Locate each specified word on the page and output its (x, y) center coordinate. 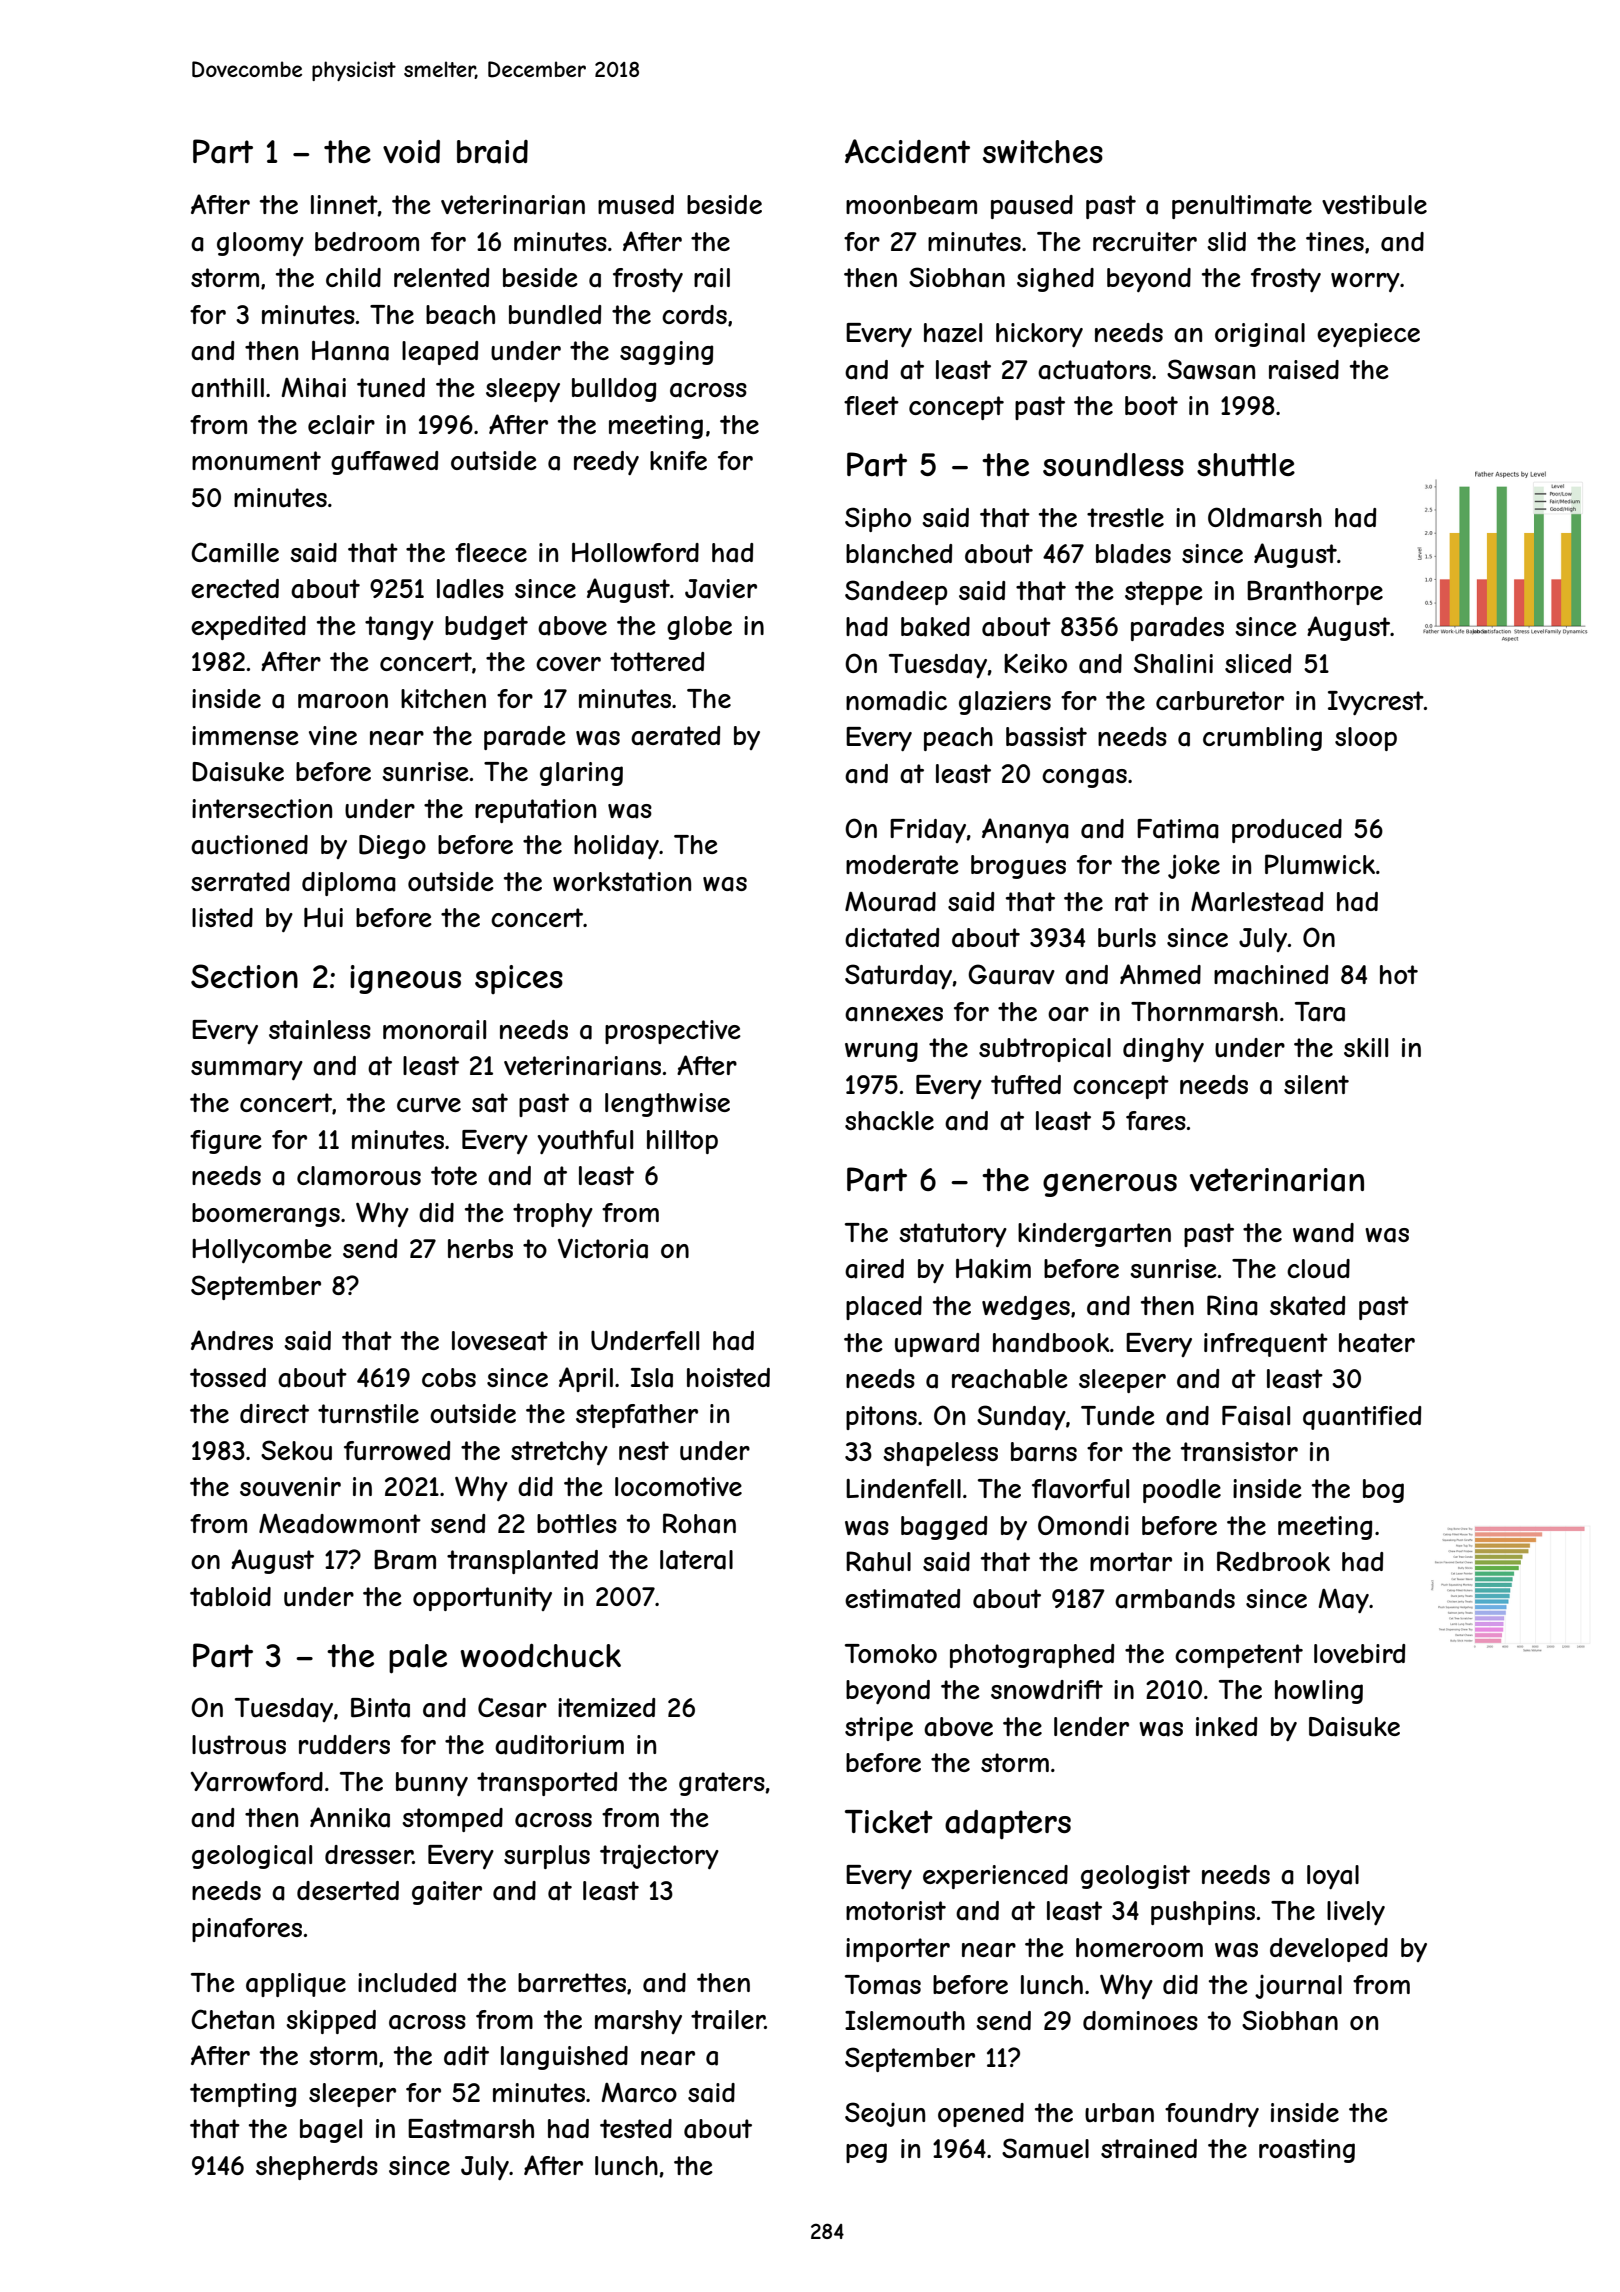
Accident (907, 151)
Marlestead (1257, 901)
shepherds (317, 2168)
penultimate (1242, 207)
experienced (995, 1877)
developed (1329, 1950)
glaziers (1005, 703)
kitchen (443, 698)
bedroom (367, 241)
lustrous (239, 1745)
